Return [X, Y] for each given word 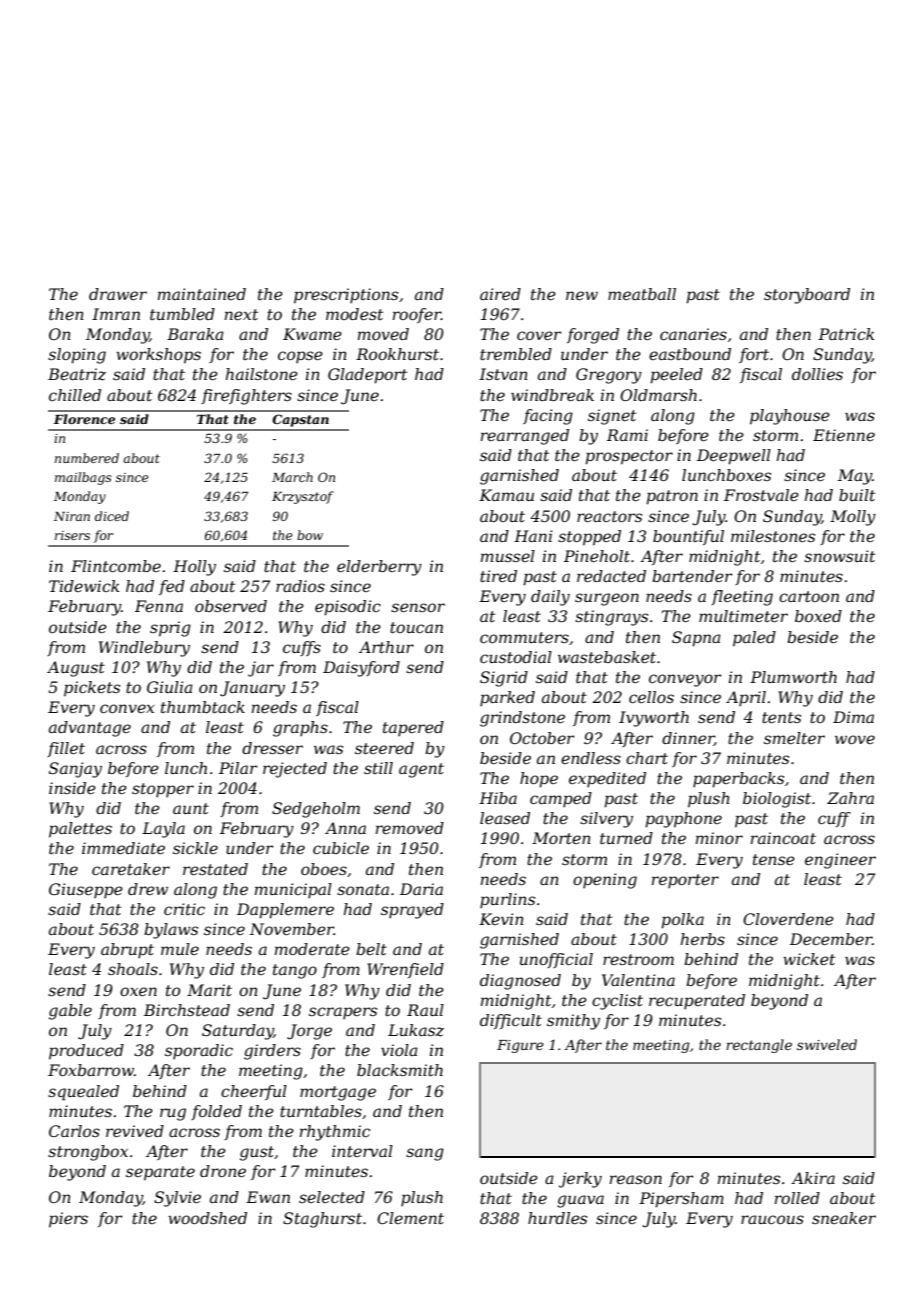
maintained [202, 294]
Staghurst [322, 1220]
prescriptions [346, 296]
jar [261, 669]
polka [682, 921]
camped [561, 799]
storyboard [807, 296]
